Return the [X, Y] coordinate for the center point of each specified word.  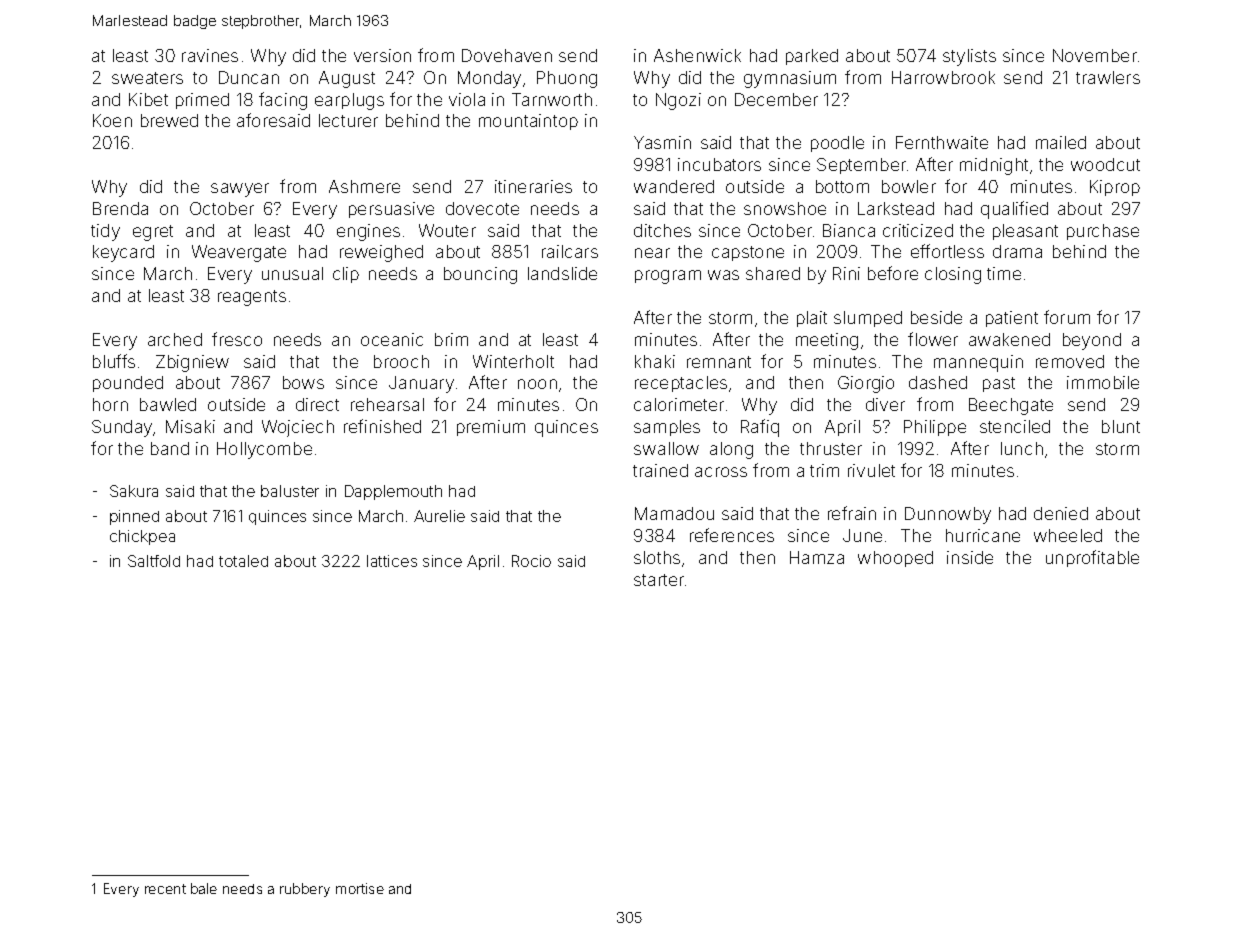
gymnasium [790, 79]
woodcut [1105, 164]
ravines [210, 55]
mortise [360, 888]
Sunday [123, 428]
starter [659, 580]
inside [970, 557]
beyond [1092, 341]
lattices [392, 561]
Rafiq [760, 428]
